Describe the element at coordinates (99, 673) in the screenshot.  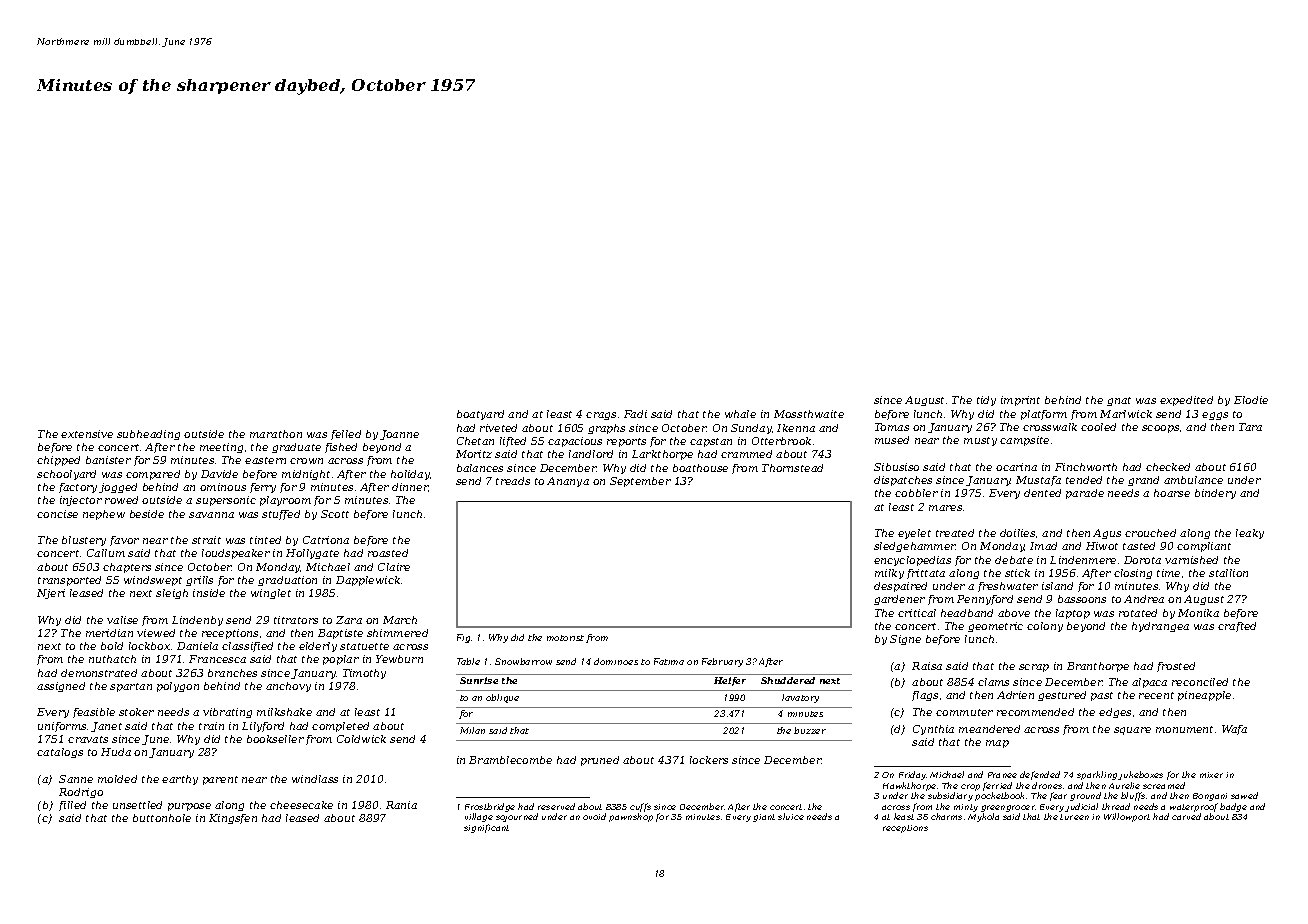
I see `demonstrated` at that location.
